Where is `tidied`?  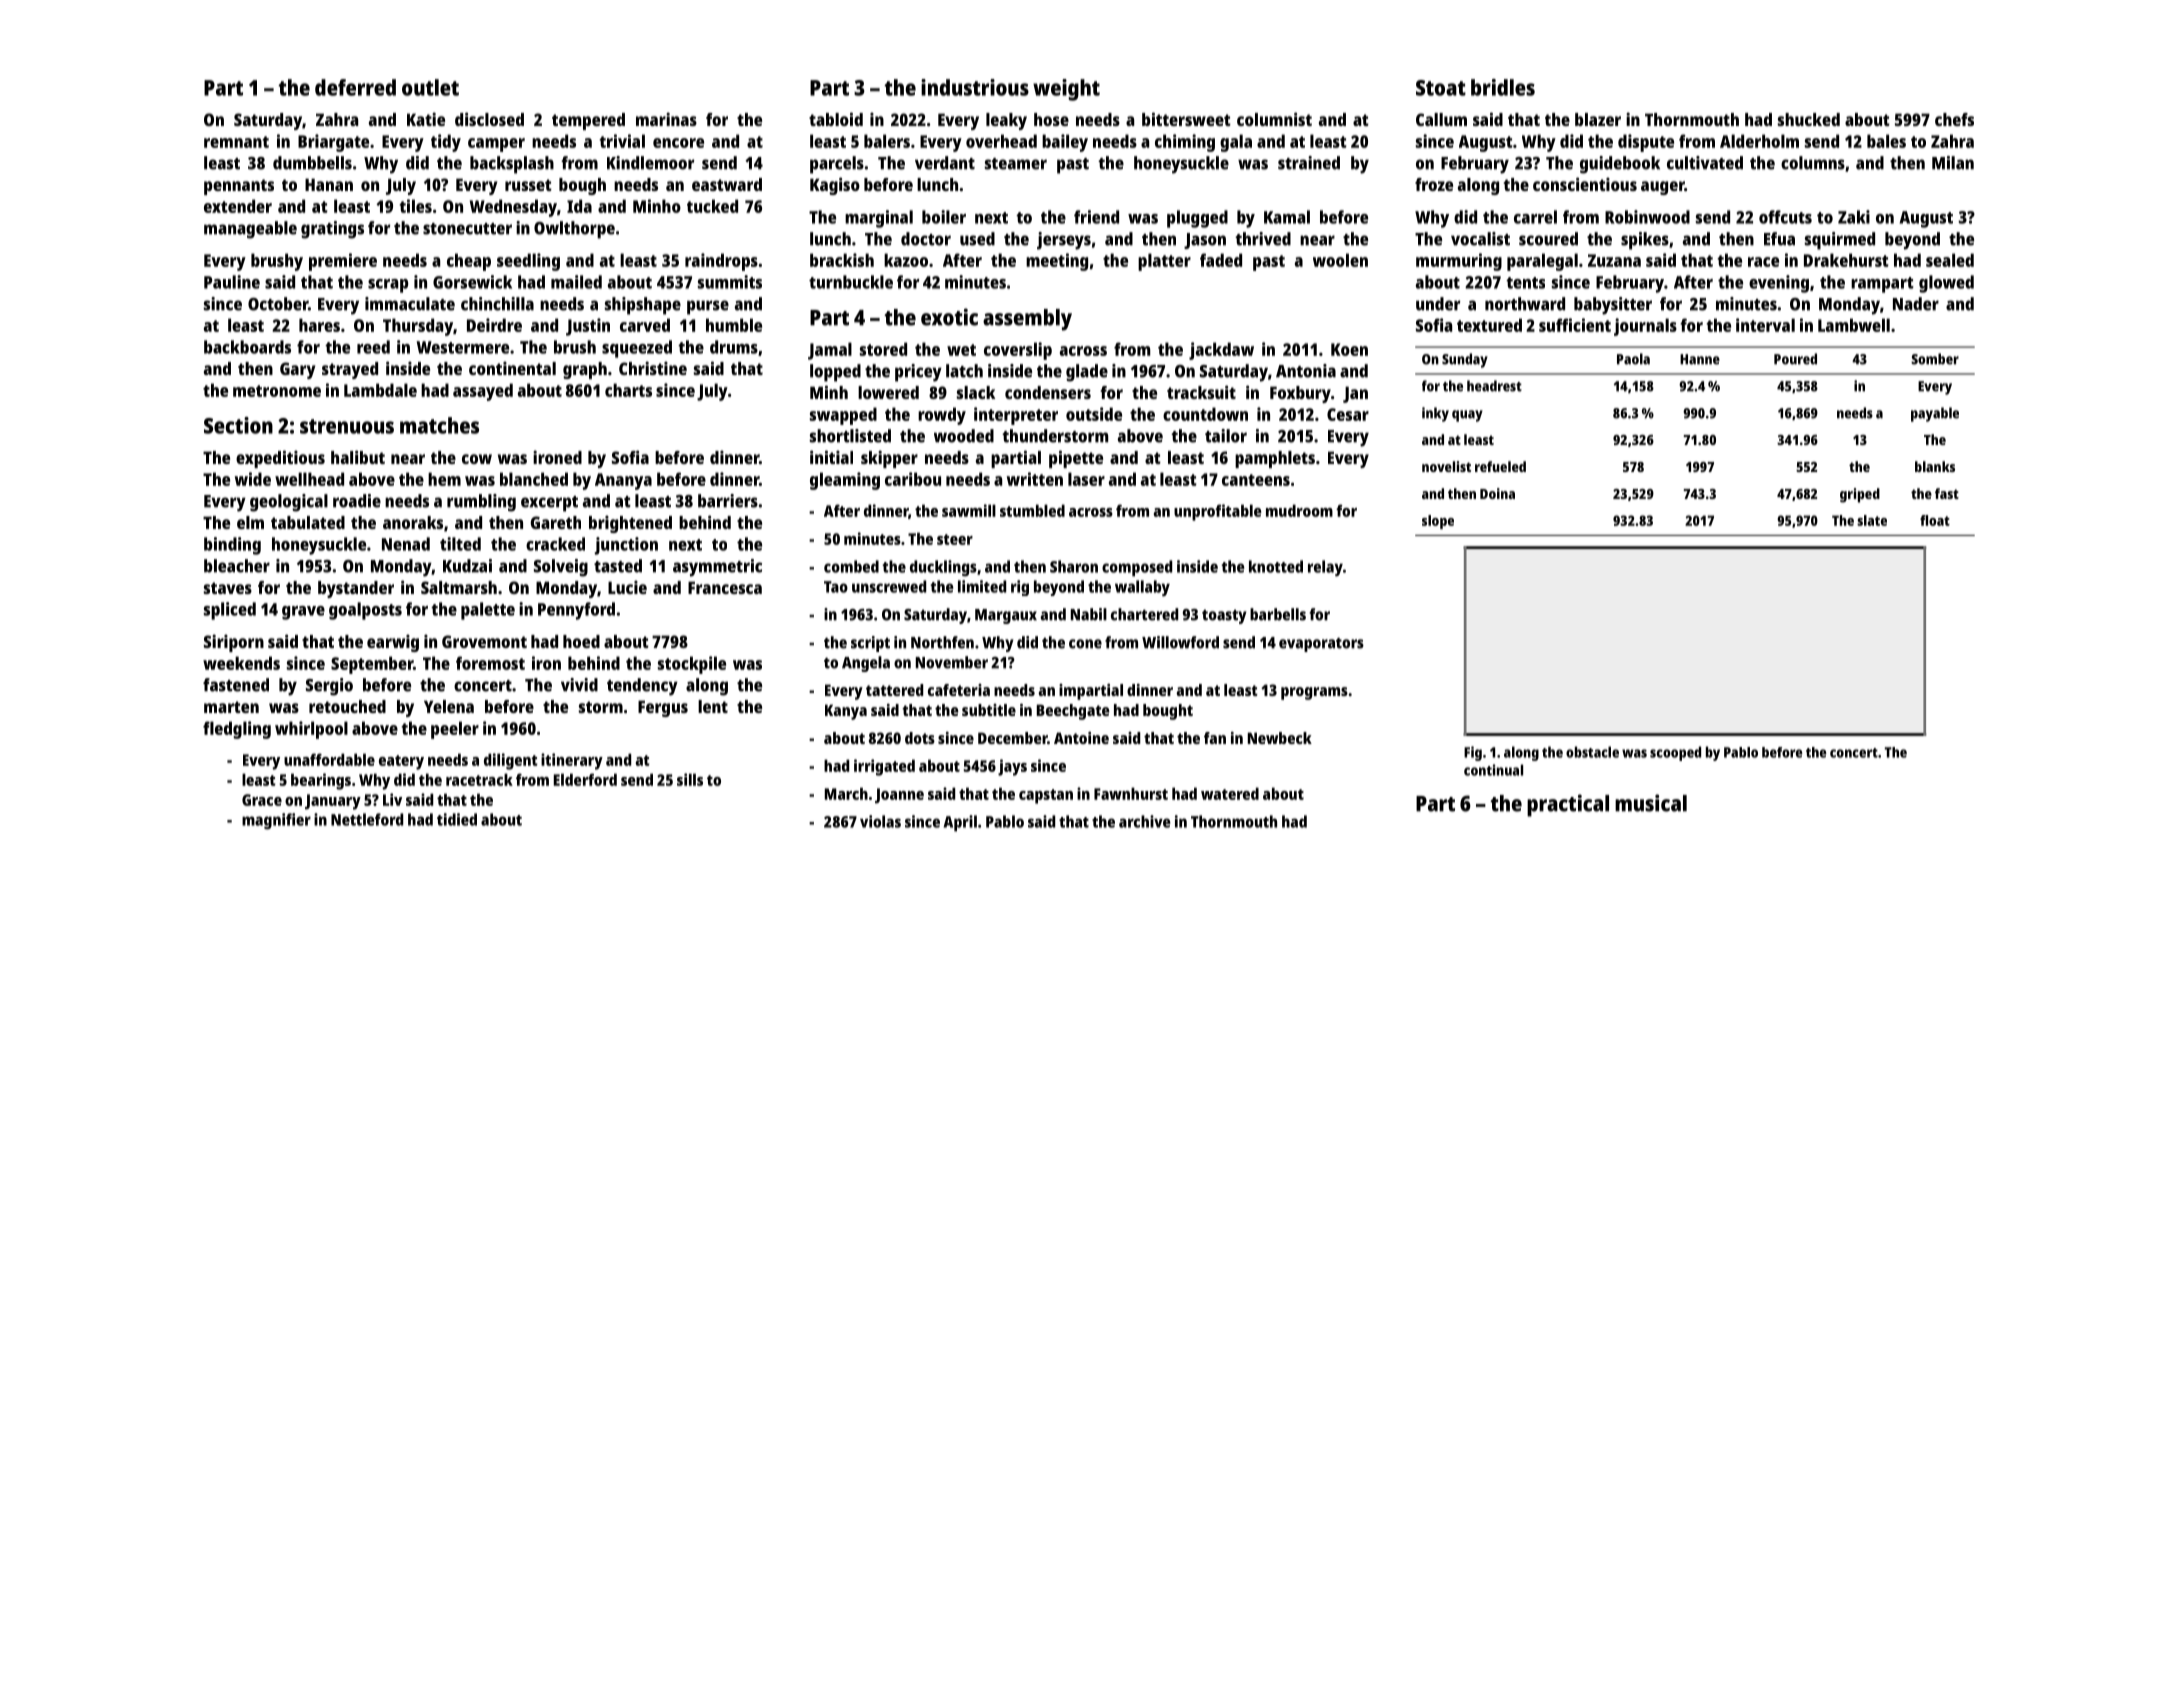 tidied is located at coordinates (457, 819).
